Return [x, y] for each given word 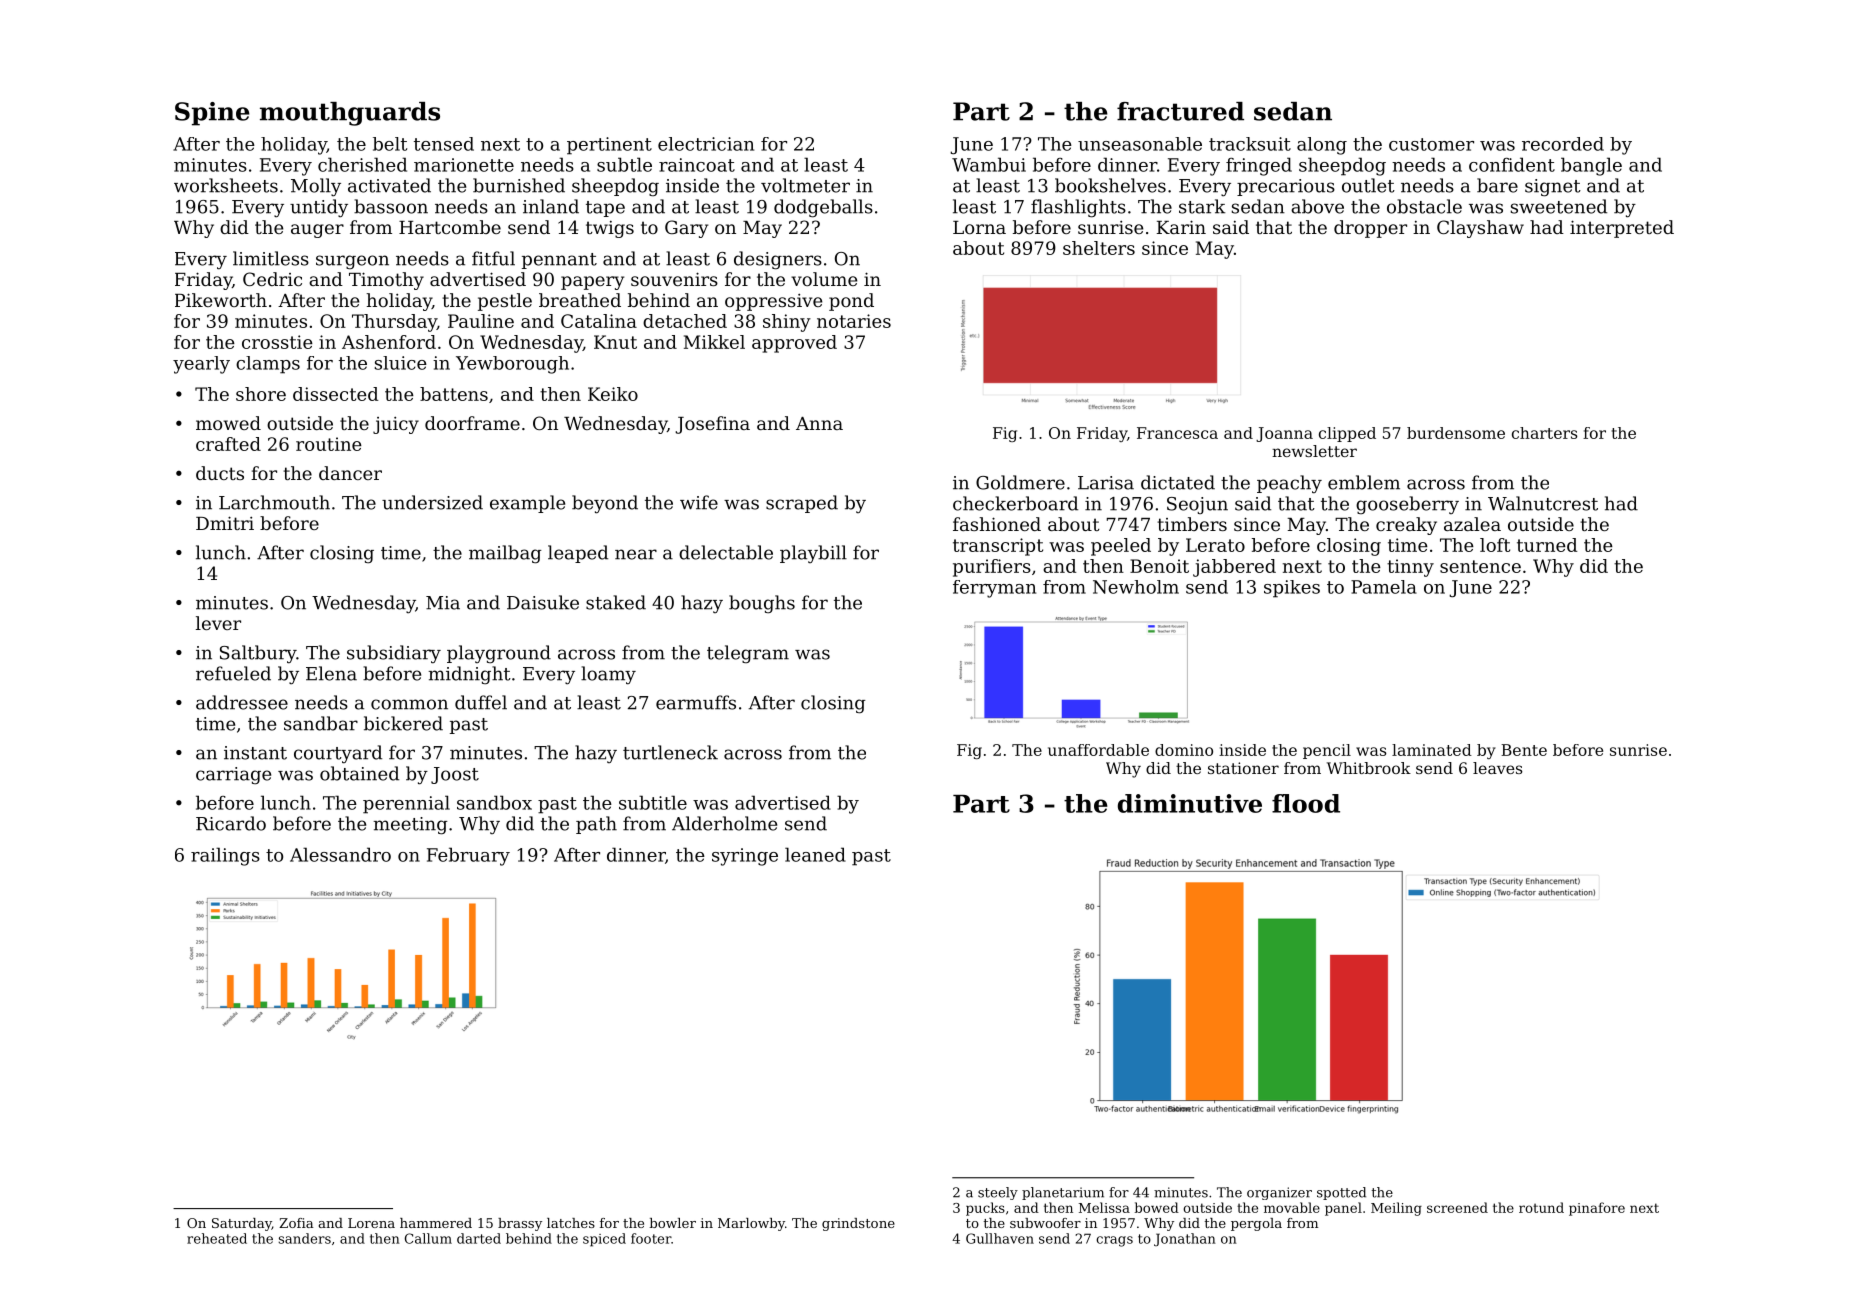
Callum [428, 1238]
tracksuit [1250, 144]
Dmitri [225, 523]
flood [1306, 803]
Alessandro [340, 854]
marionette [464, 165]
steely [998, 1193]
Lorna [979, 227]
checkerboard [1015, 503]
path [596, 825]
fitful [493, 258]
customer [1431, 144]
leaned [815, 854]
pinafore [1597, 1209]
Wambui [989, 164]
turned [1547, 545]
